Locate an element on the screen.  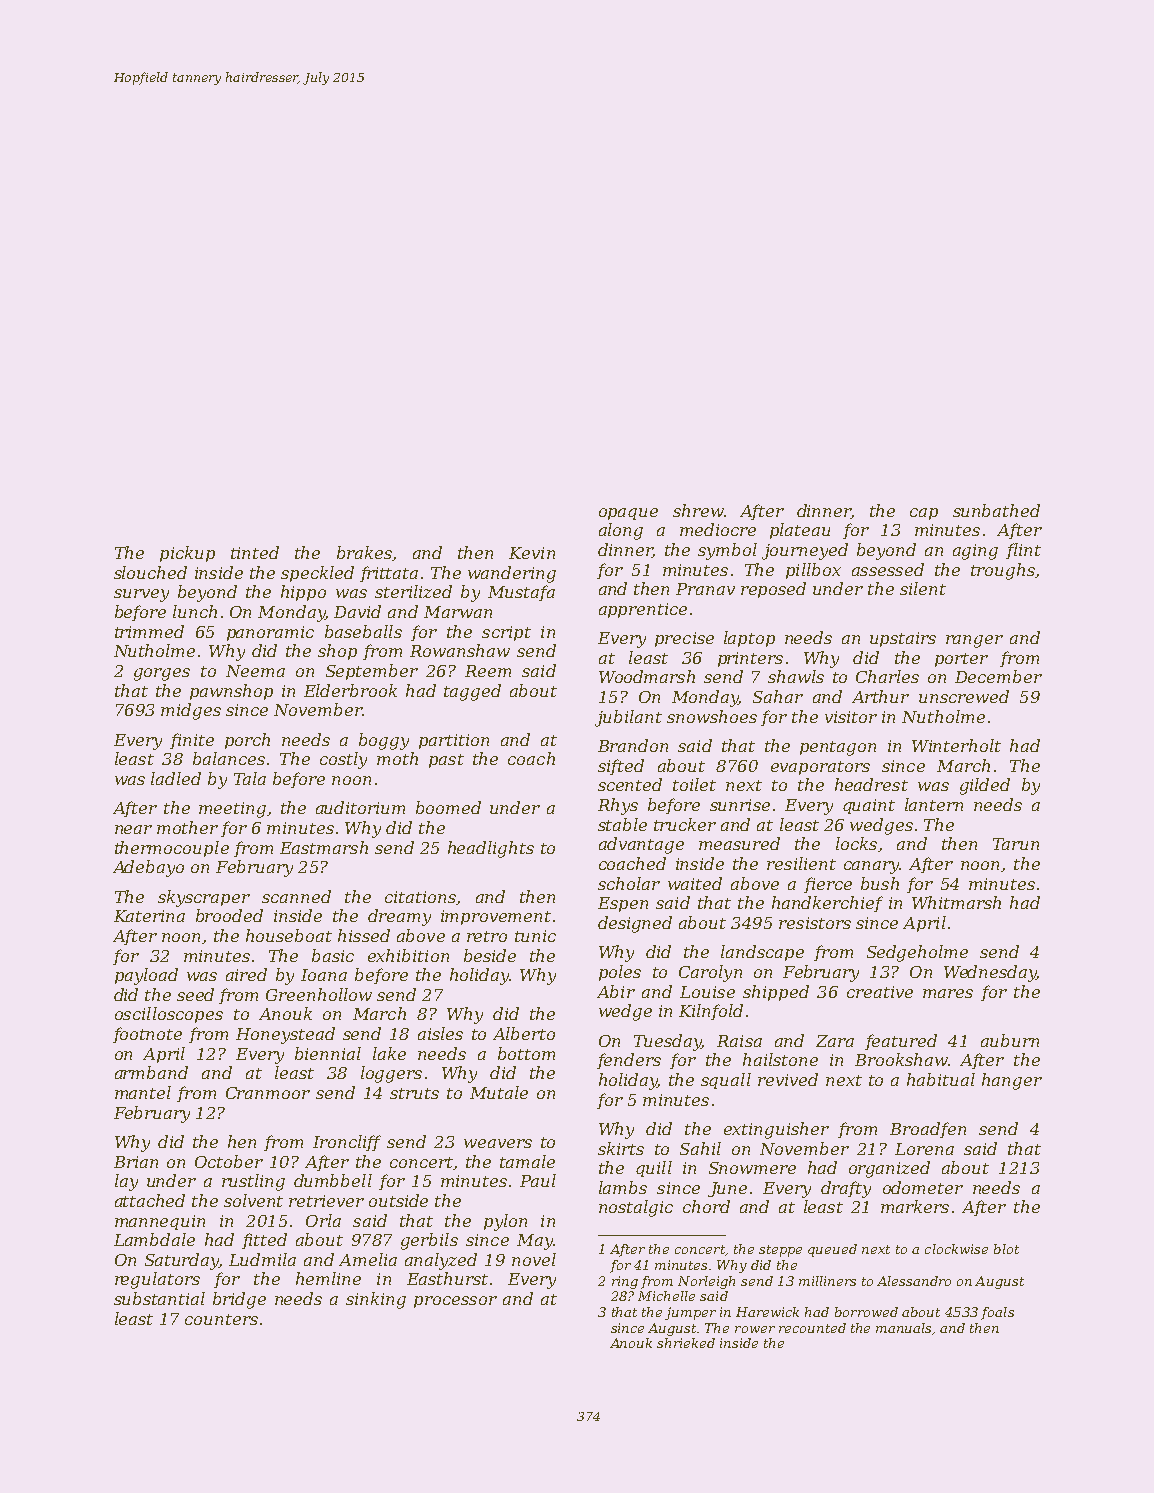
counters is located at coordinates (221, 1319).
